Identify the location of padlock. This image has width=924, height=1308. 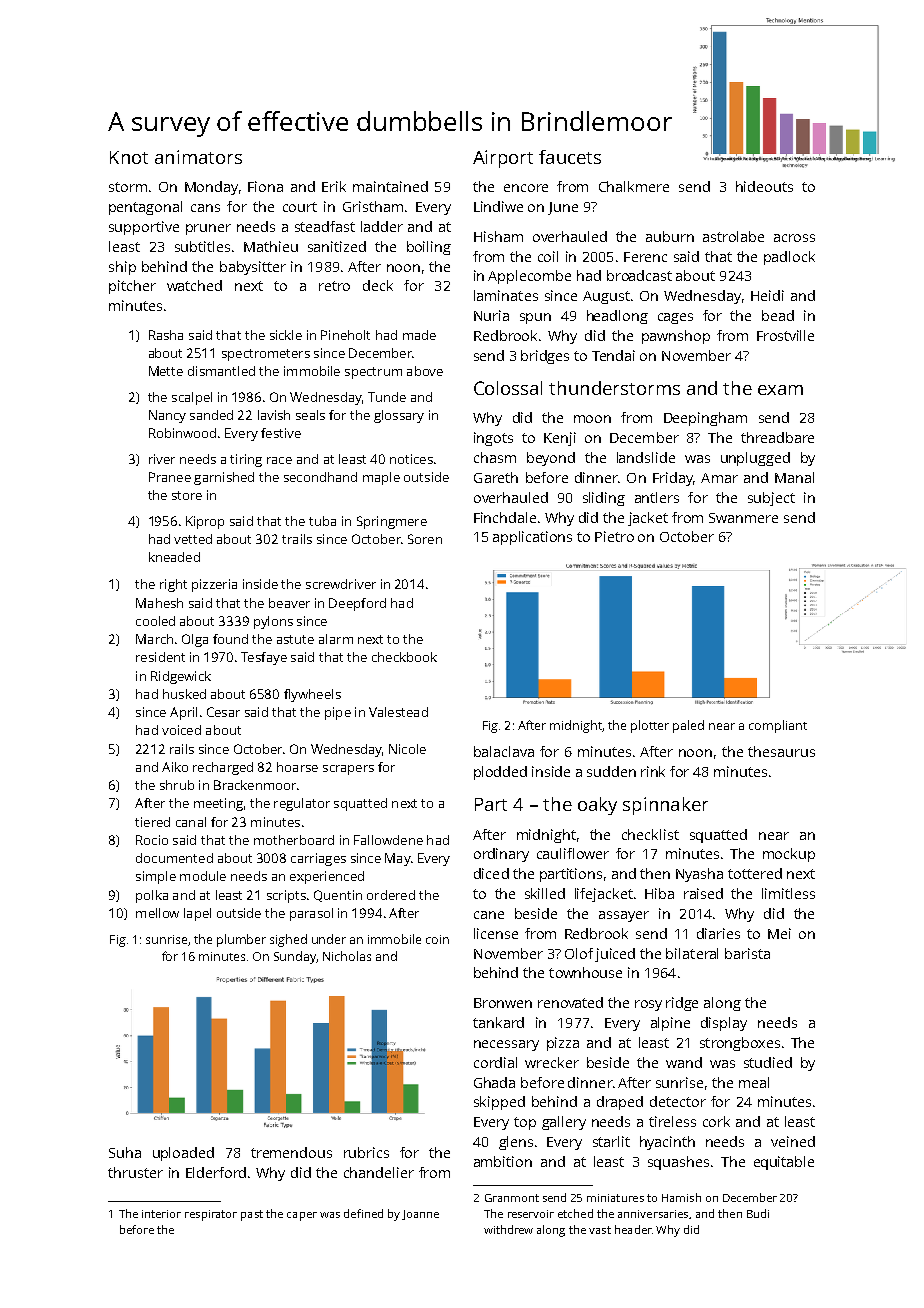
(789, 258).
